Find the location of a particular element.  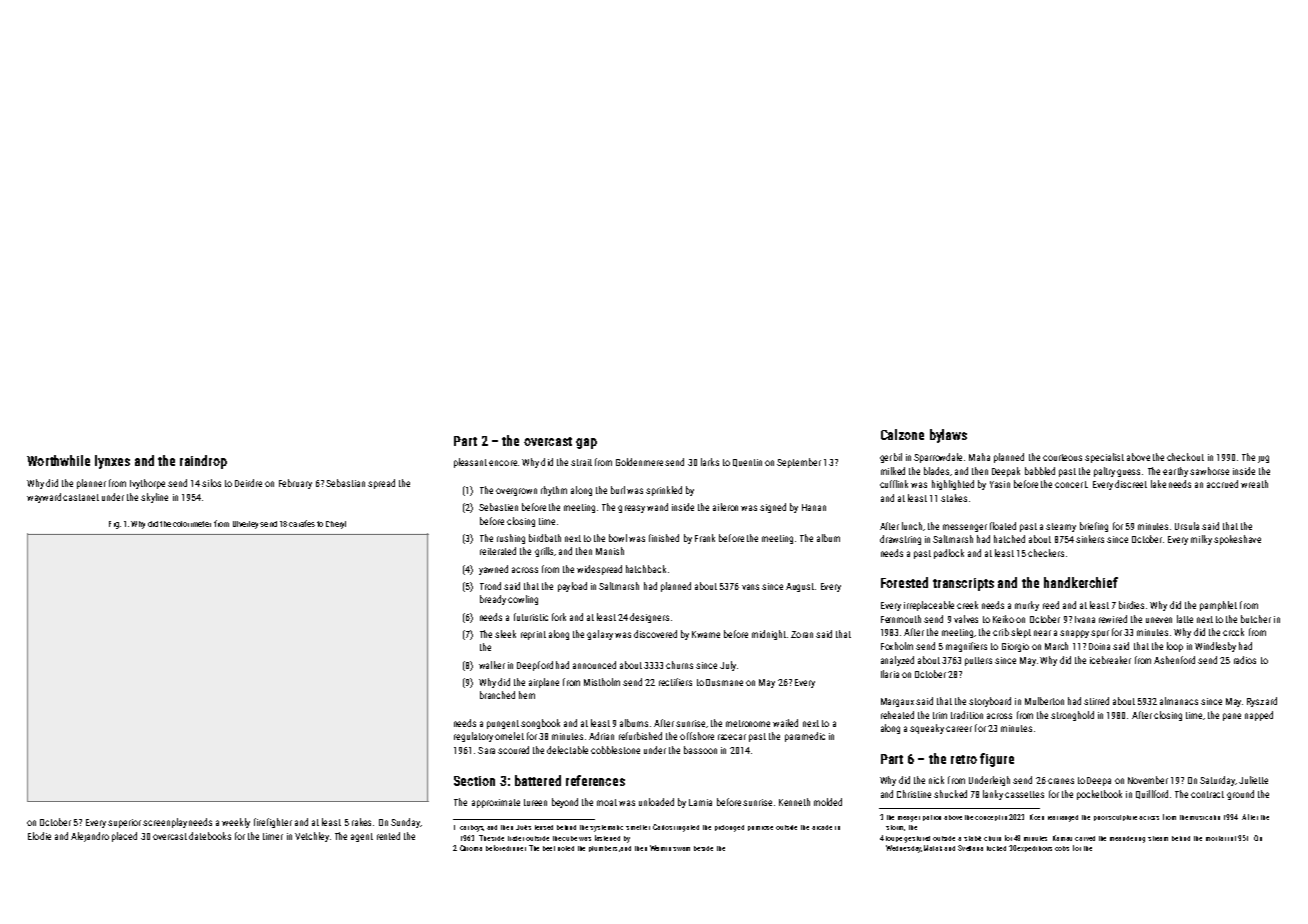

Vetchley is located at coordinates (312, 837).
